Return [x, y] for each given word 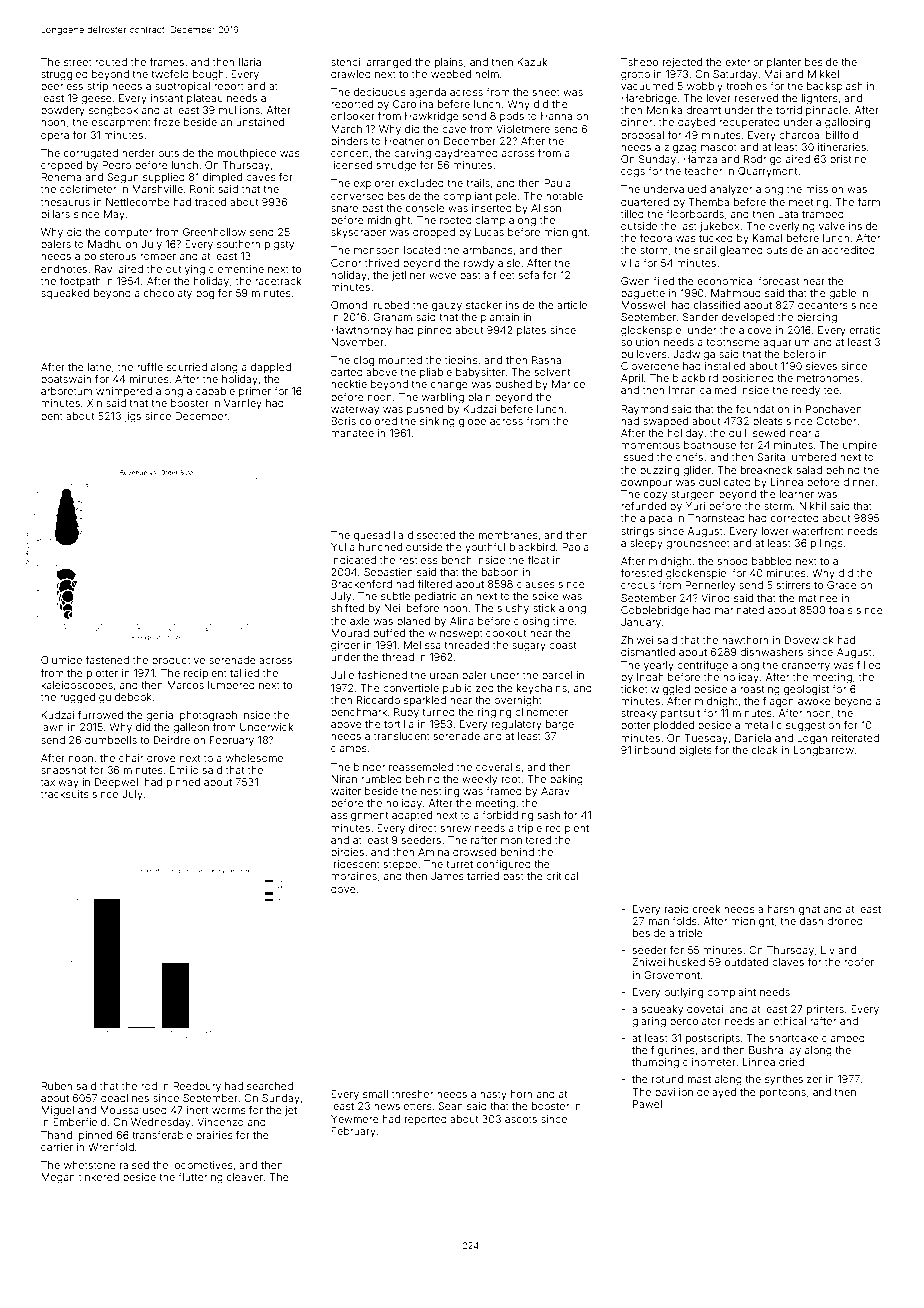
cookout [506, 633]
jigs [132, 417]
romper [158, 258]
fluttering [200, 1178]
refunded [643, 506]
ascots [521, 1119]
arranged [389, 63]
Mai [772, 74]
